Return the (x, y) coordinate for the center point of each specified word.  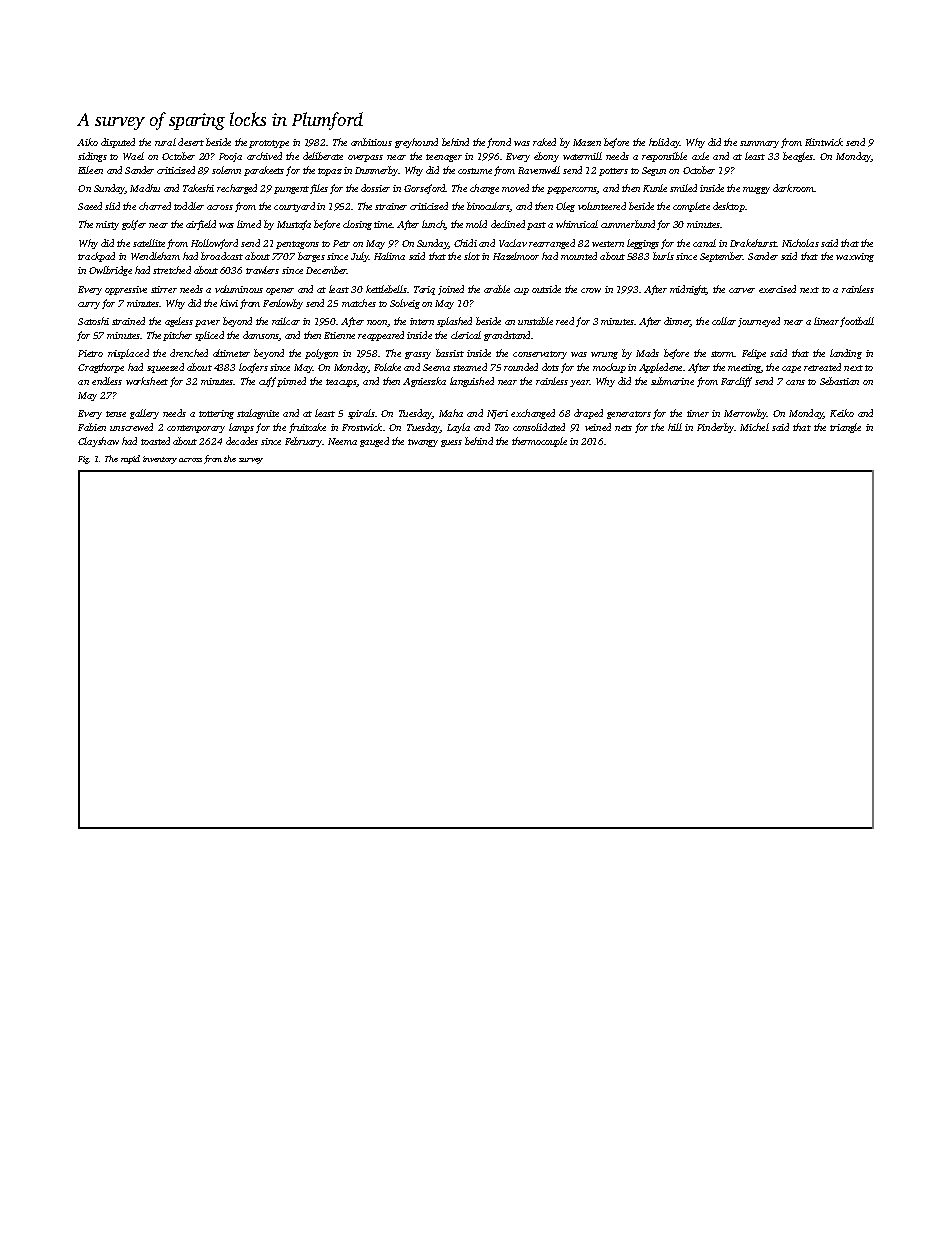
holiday (664, 143)
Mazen (587, 142)
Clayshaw (98, 442)
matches (359, 303)
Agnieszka (424, 382)
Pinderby (715, 428)
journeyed (759, 322)
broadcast (222, 256)
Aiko (87, 142)
